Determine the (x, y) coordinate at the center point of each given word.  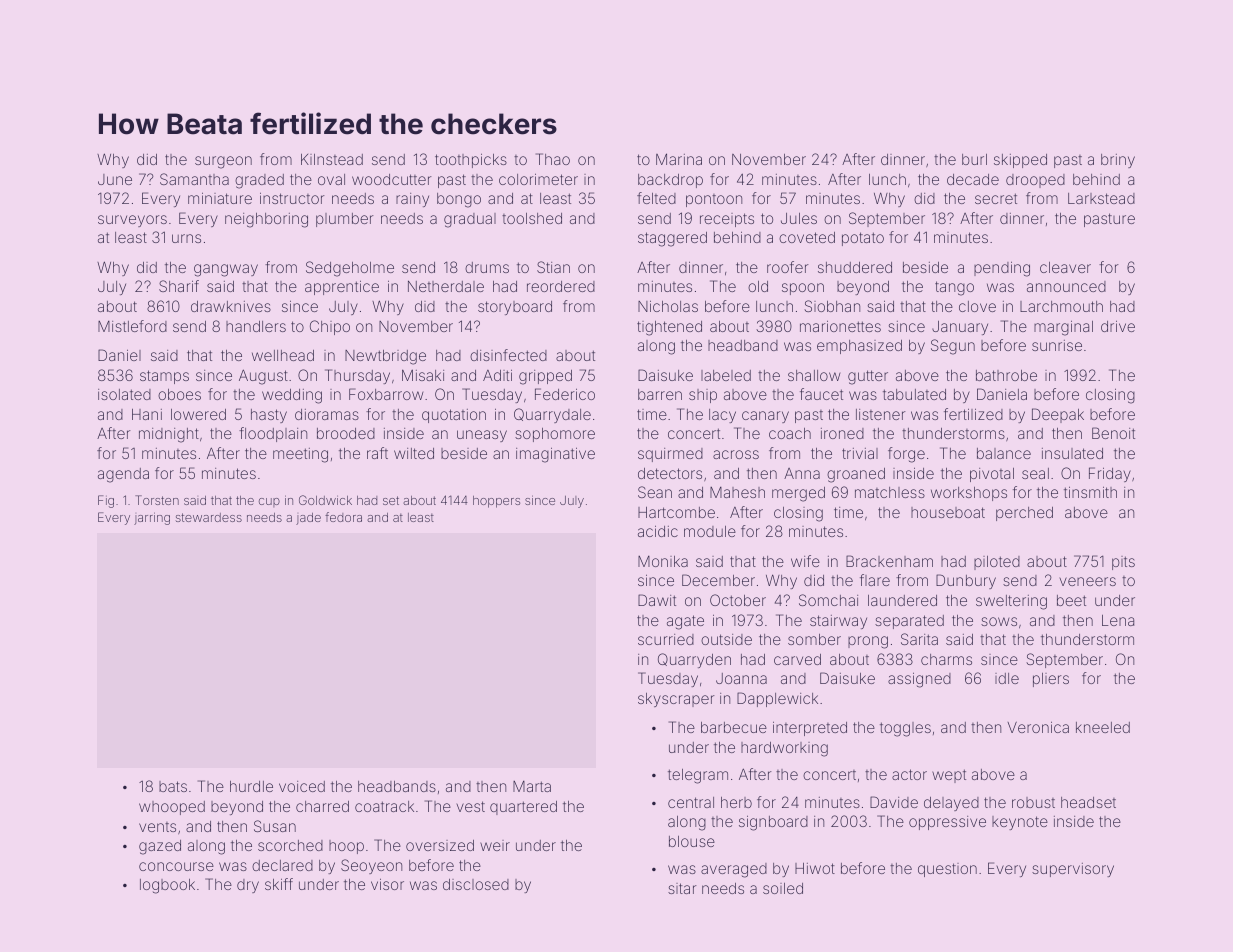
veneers (1088, 581)
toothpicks (471, 161)
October (738, 600)
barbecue (734, 727)
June (115, 179)
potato (863, 239)
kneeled (1103, 727)
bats (173, 786)
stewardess (209, 517)
